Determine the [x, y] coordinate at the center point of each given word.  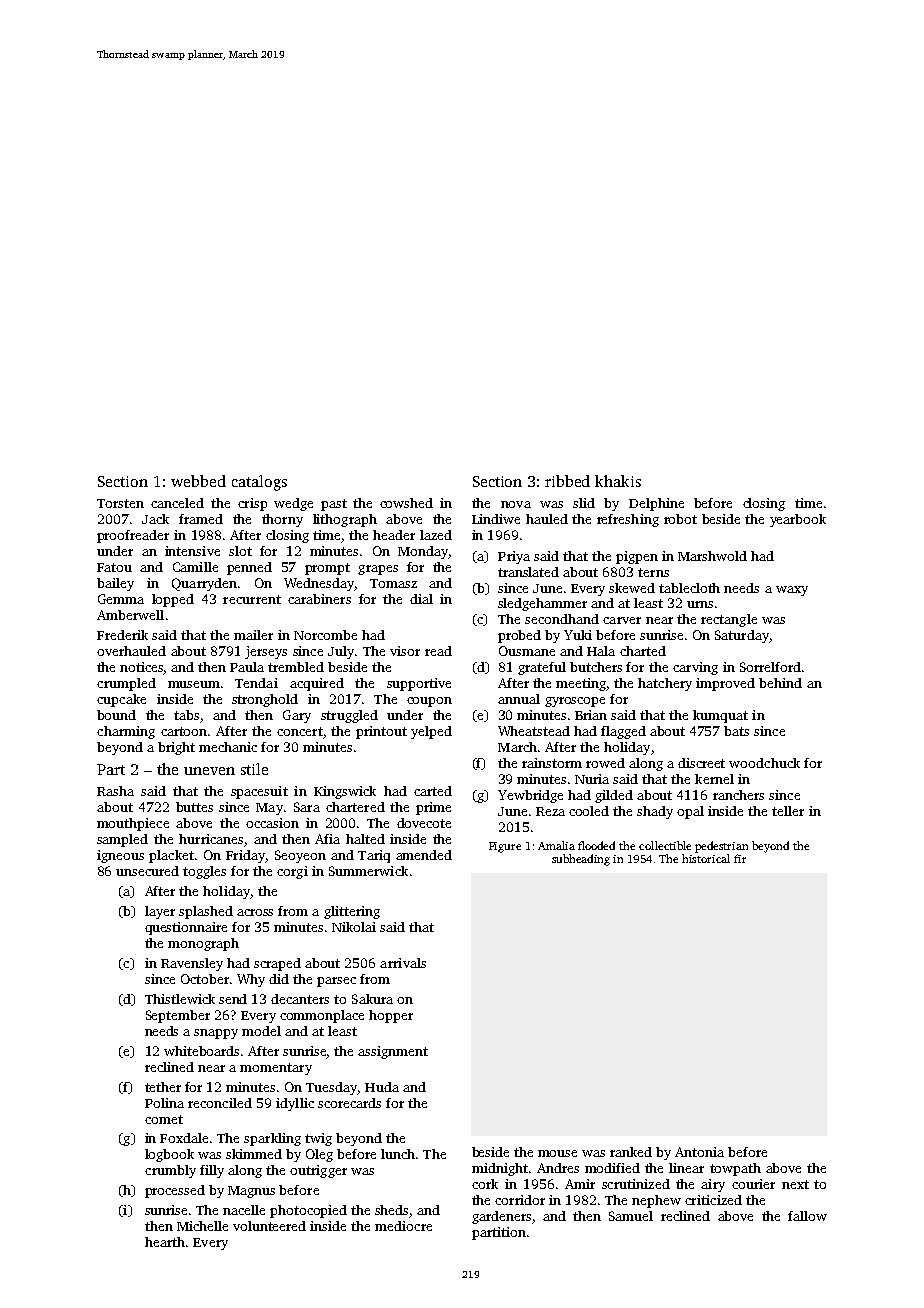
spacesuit [259, 792]
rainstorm [552, 763]
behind [780, 683]
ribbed [567, 481]
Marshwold [712, 556]
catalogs [259, 483]
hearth [165, 1242]
